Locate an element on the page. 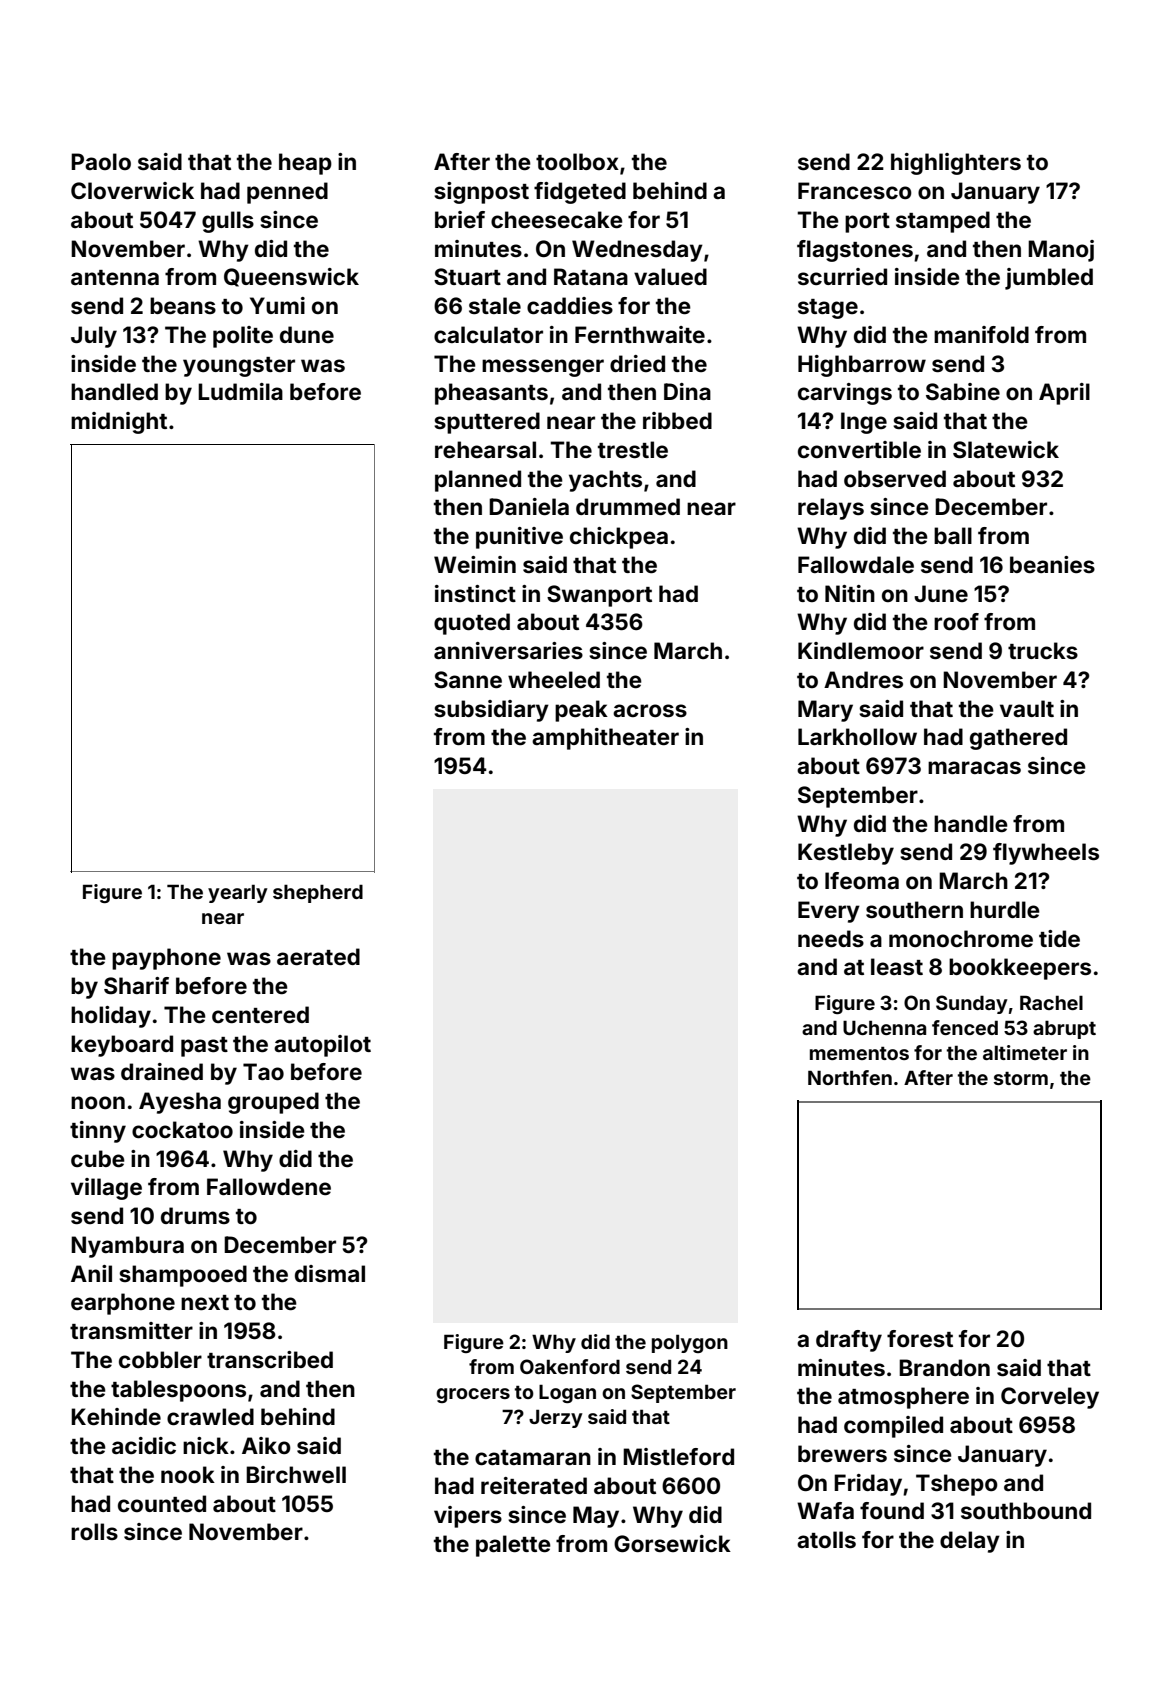 Image resolution: width=1172 pixels, height=1698 pixels. heap is located at coordinates (305, 164).
